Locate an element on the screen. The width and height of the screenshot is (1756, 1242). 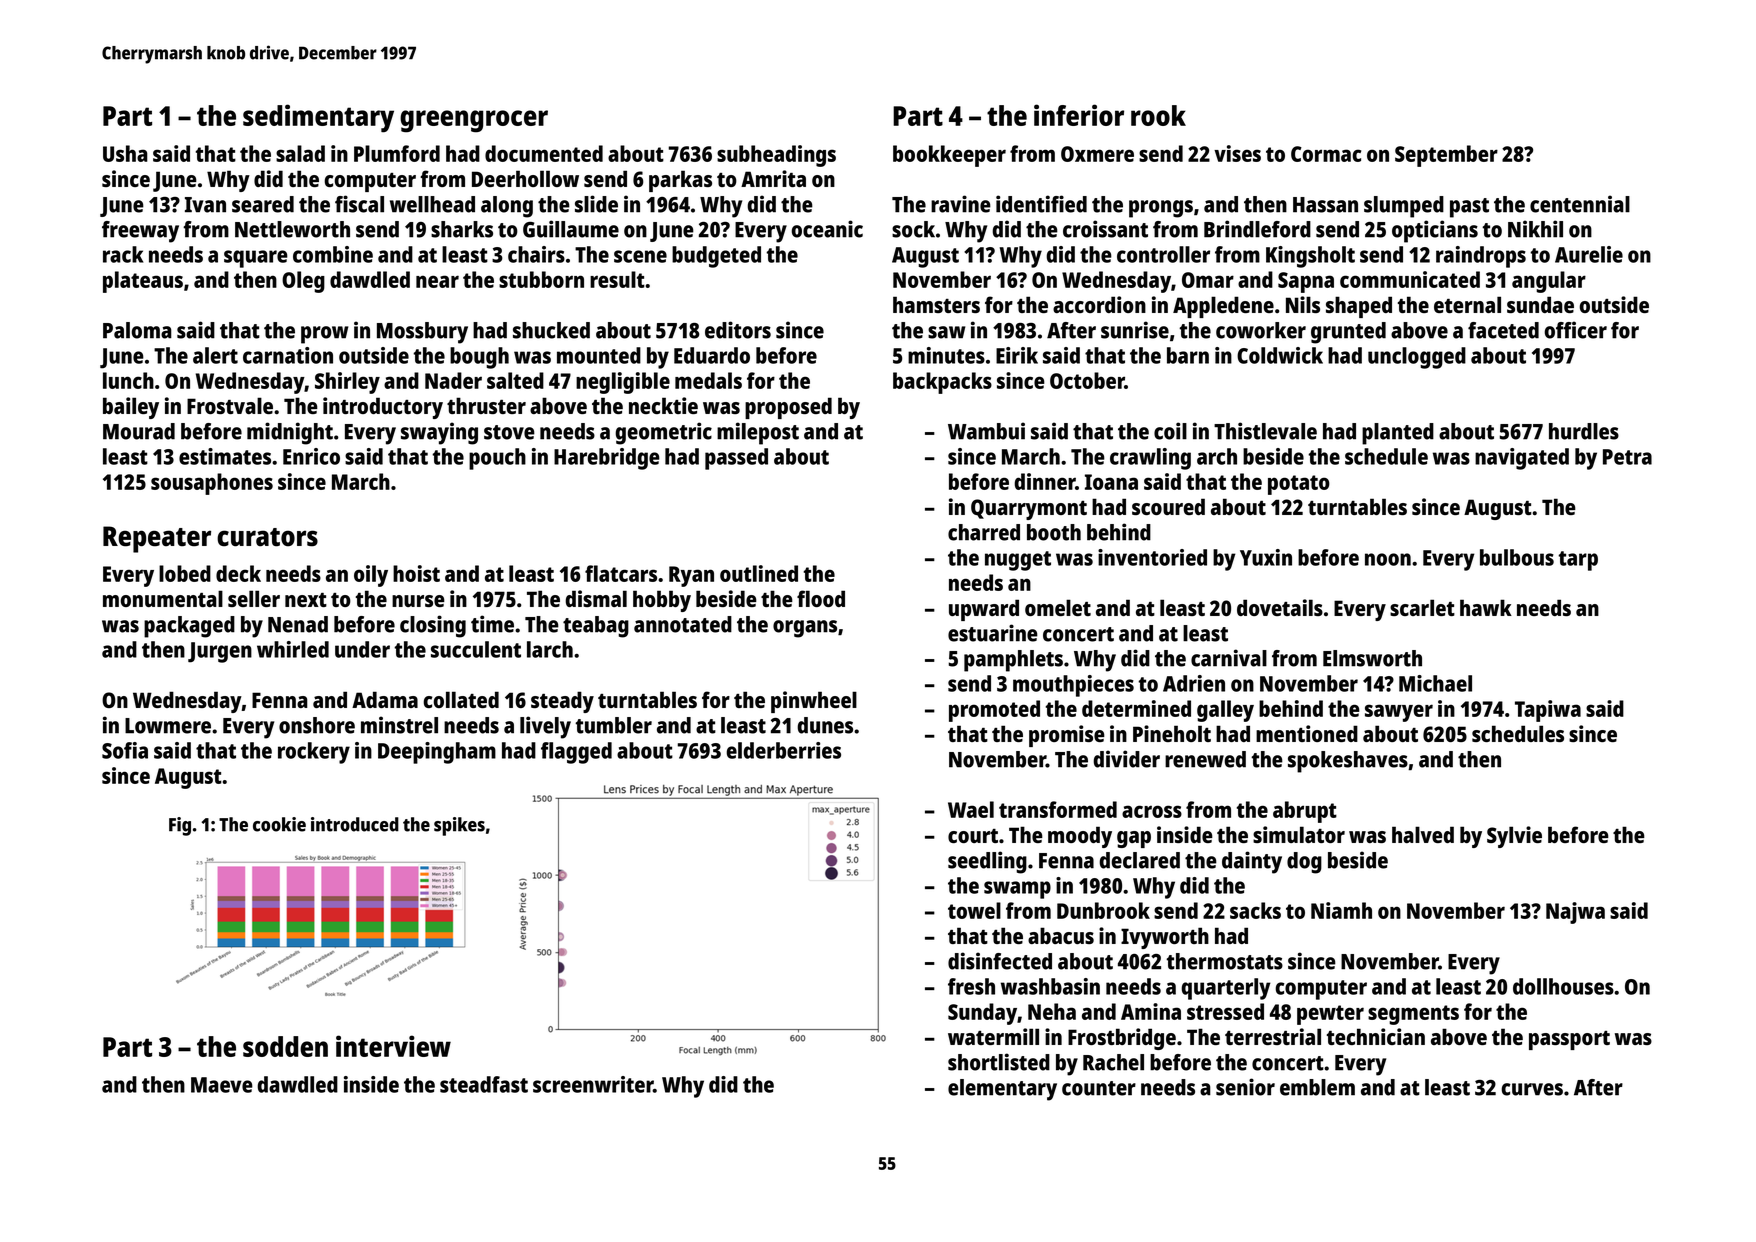
steadfast is located at coordinates (484, 1084).
